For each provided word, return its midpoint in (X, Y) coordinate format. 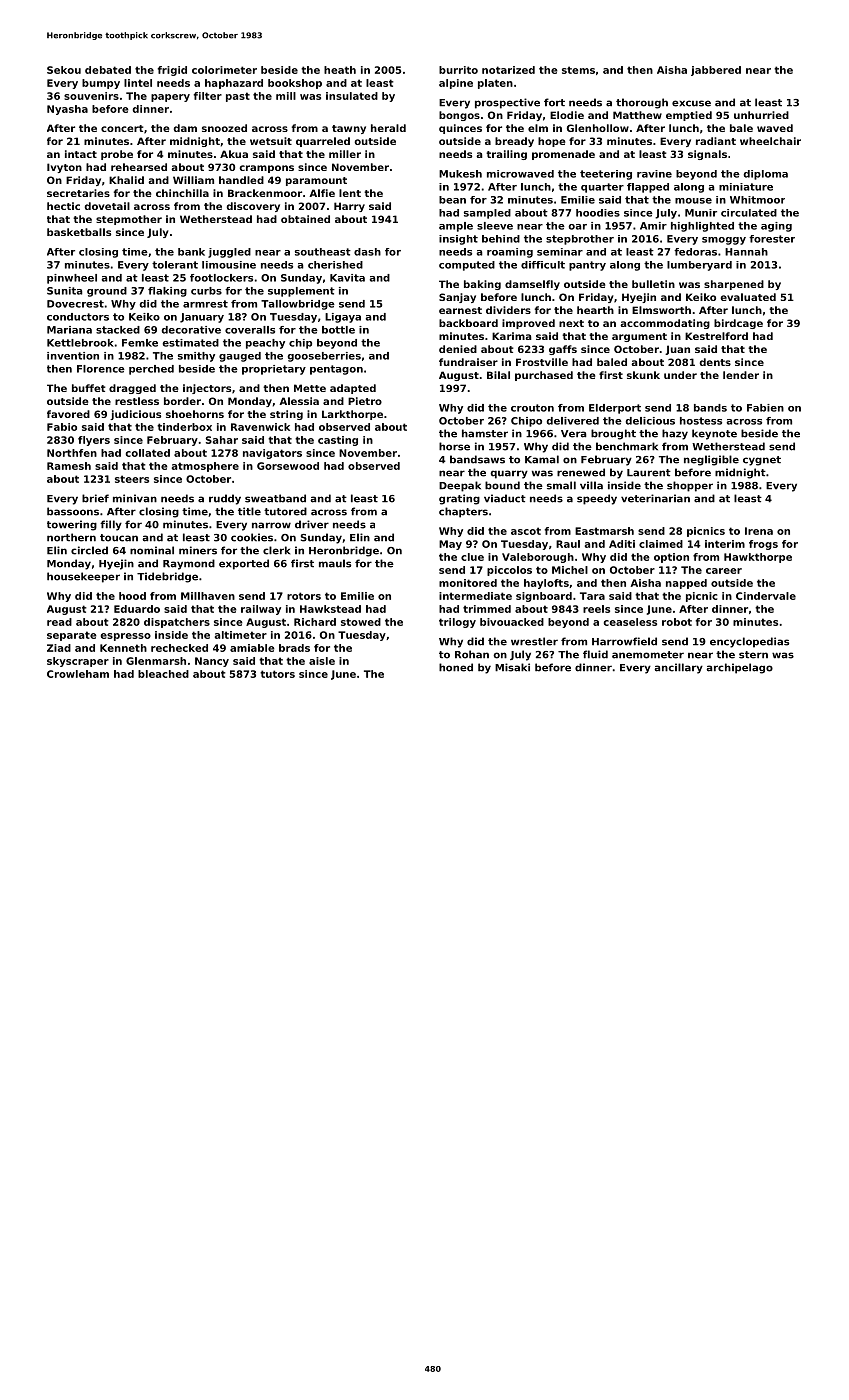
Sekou (64, 70)
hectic (63, 206)
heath (340, 70)
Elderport (615, 409)
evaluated (748, 297)
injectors (207, 389)
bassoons (73, 511)
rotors (304, 596)
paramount (316, 181)
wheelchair (770, 141)
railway (261, 610)
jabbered (716, 71)
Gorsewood (288, 466)
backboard (468, 323)
